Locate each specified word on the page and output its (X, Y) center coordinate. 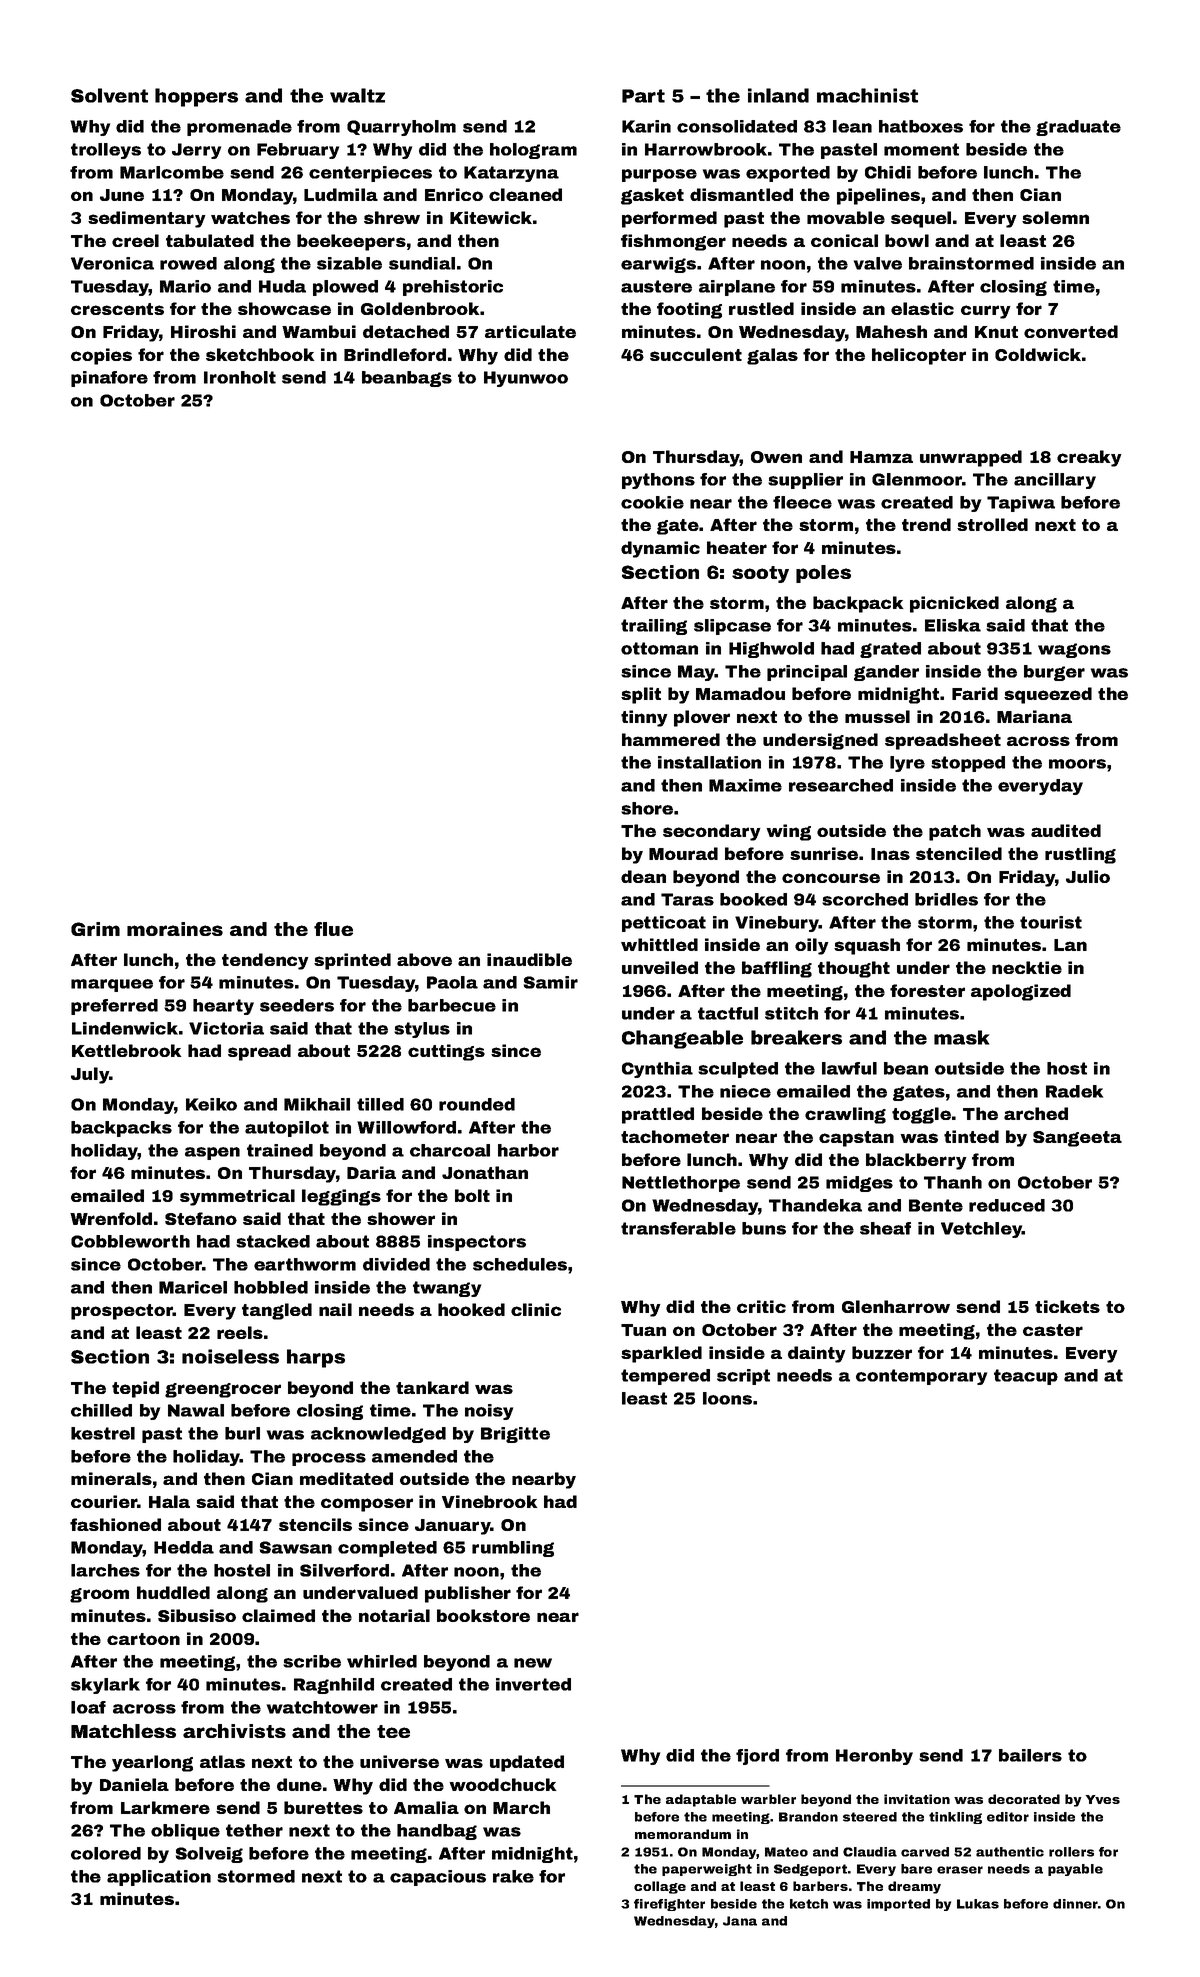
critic (761, 1306)
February (298, 151)
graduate (1078, 128)
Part (643, 96)
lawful (849, 1068)
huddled (173, 1592)
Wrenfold (111, 1218)
